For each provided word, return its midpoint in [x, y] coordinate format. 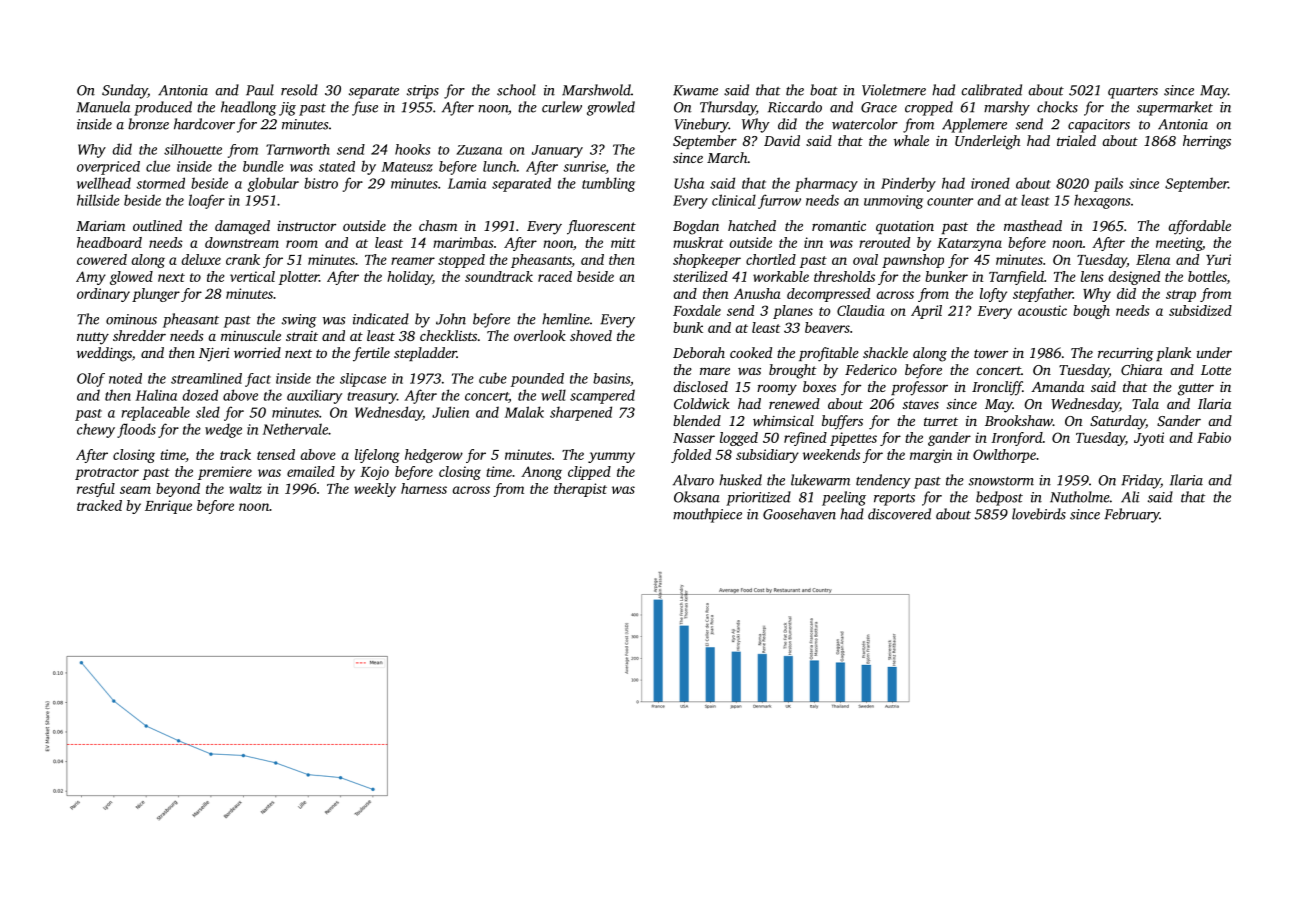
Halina [156, 395]
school [516, 90]
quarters [1133, 92]
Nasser [694, 438]
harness [424, 488]
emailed [311, 471]
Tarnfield [1016, 278]
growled [611, 108]
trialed [1076, 140]
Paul [260, 90]
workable [781, 276]
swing [299, 321]
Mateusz [407, 167]
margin [931, 456]
